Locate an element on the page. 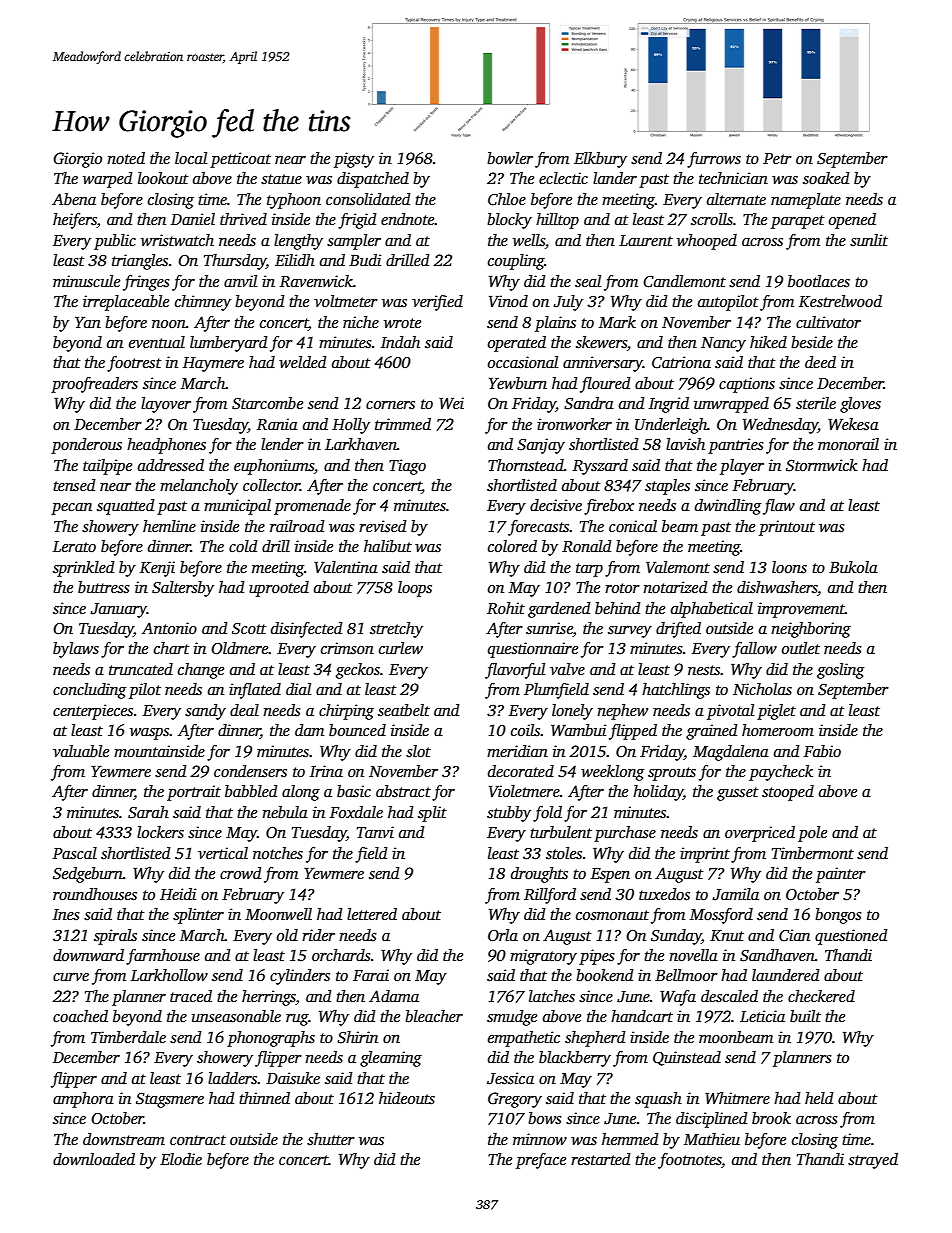  meridian is located at coordinates (517, 751).
